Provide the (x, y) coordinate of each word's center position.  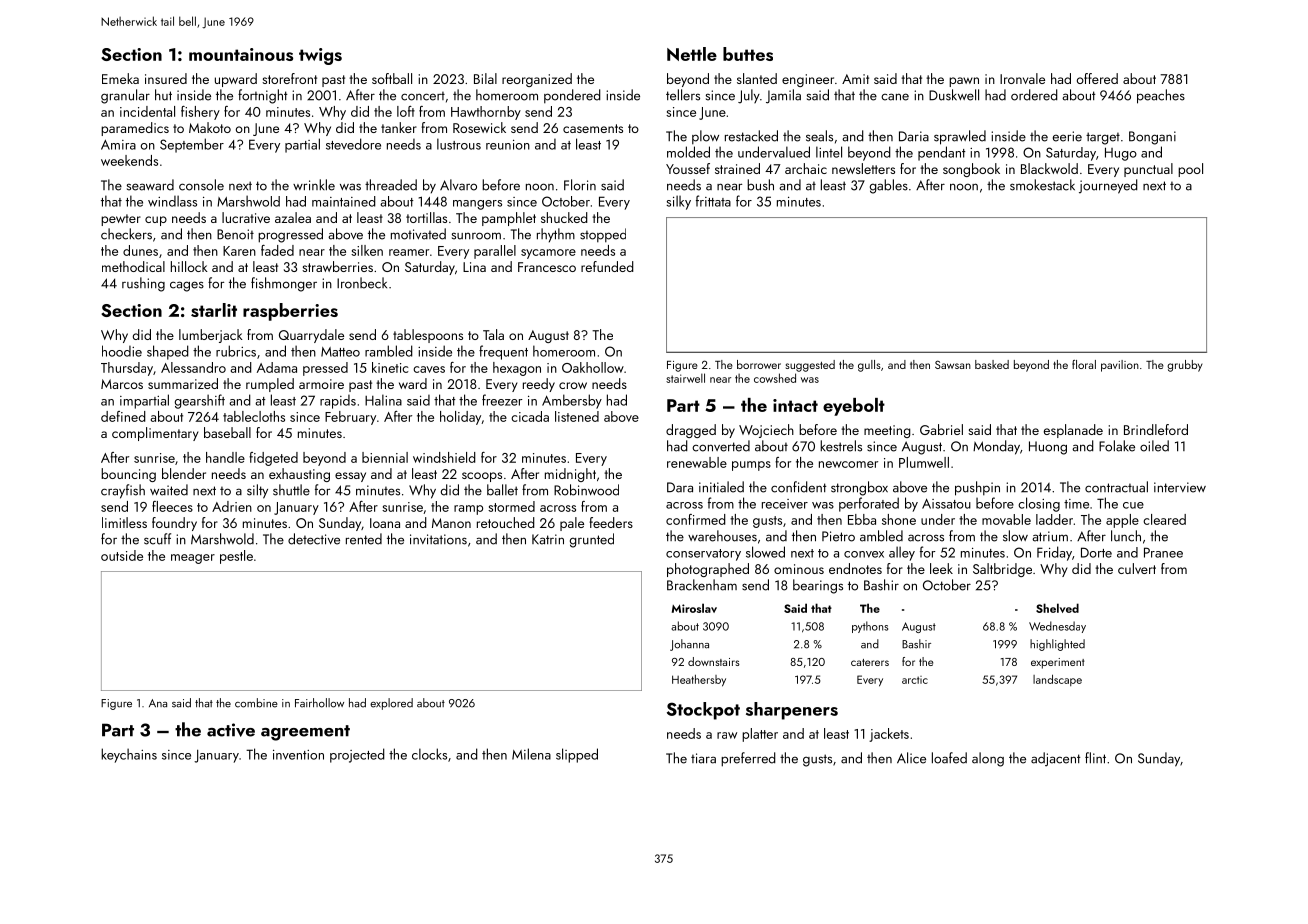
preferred (748, 759)
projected (357, 755)
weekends (129, 160)
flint (1095, 758)
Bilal (485, 78)
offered (1097, 78)
